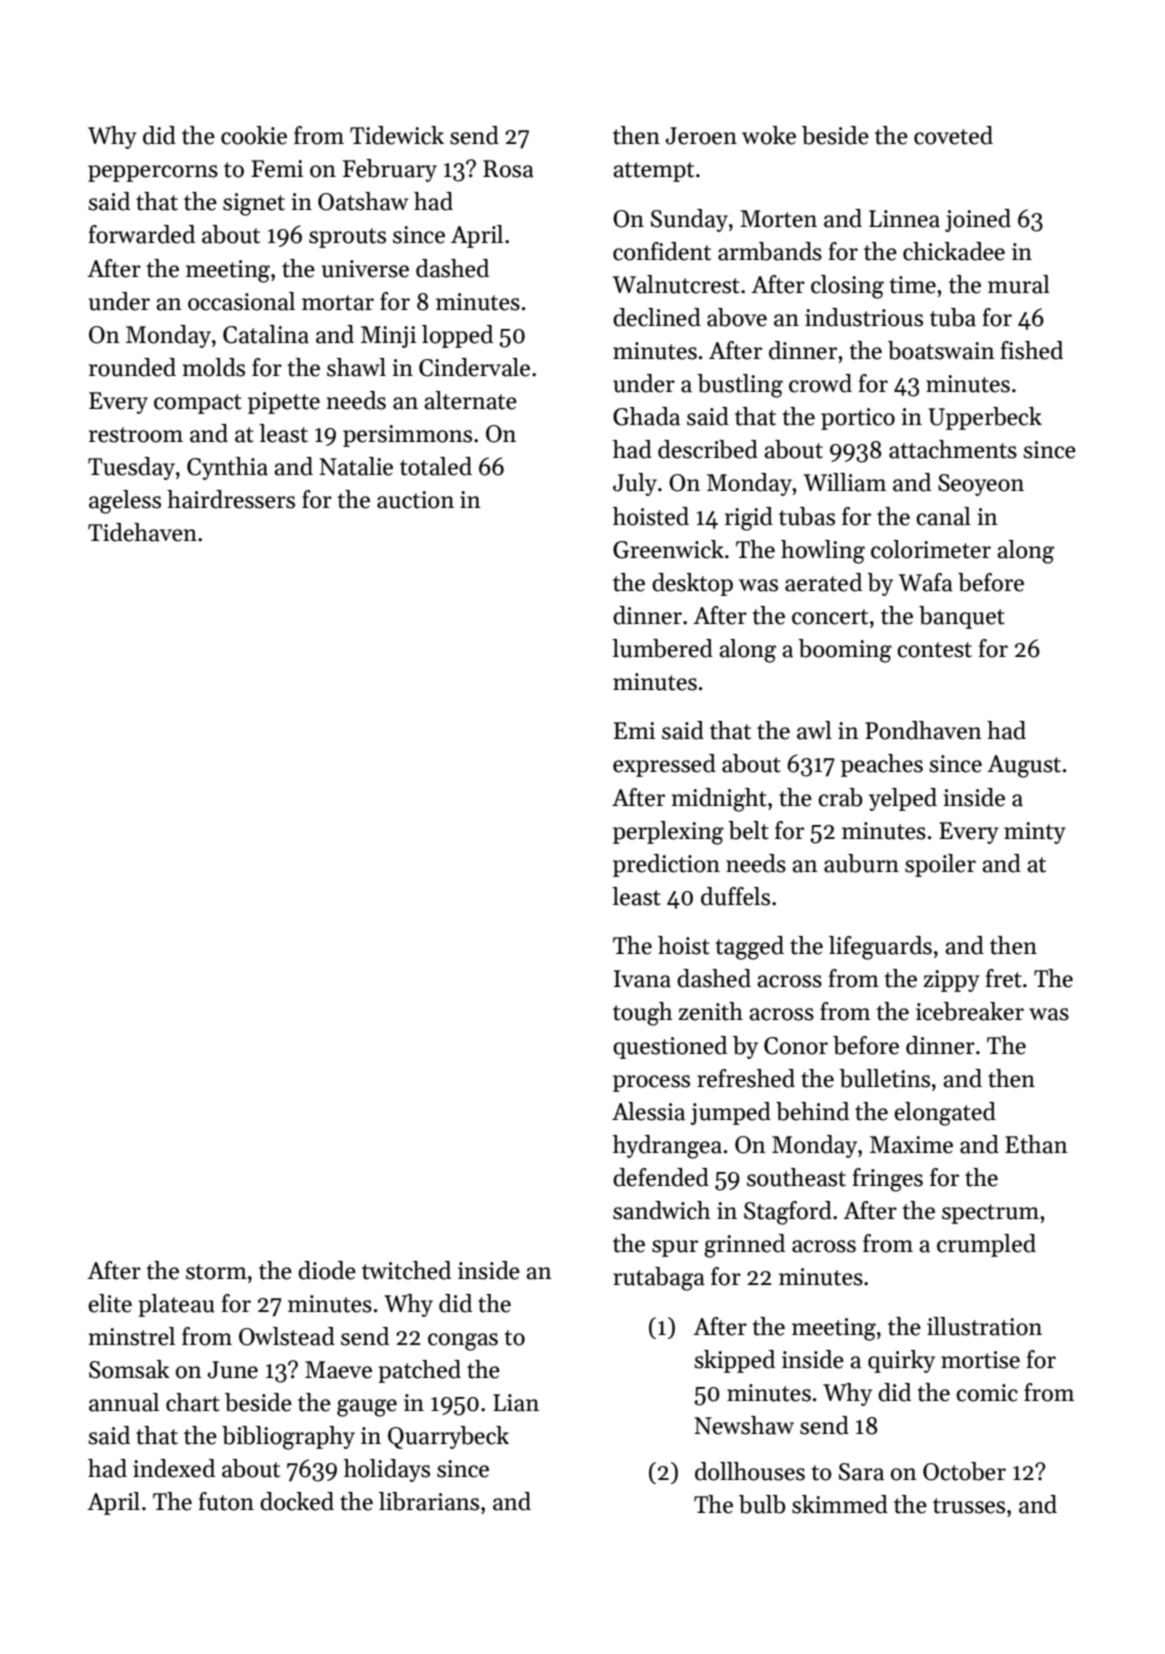 The width and height of the image is (1165, 1654). I want to click on Tuesday, so click(131, 468).
